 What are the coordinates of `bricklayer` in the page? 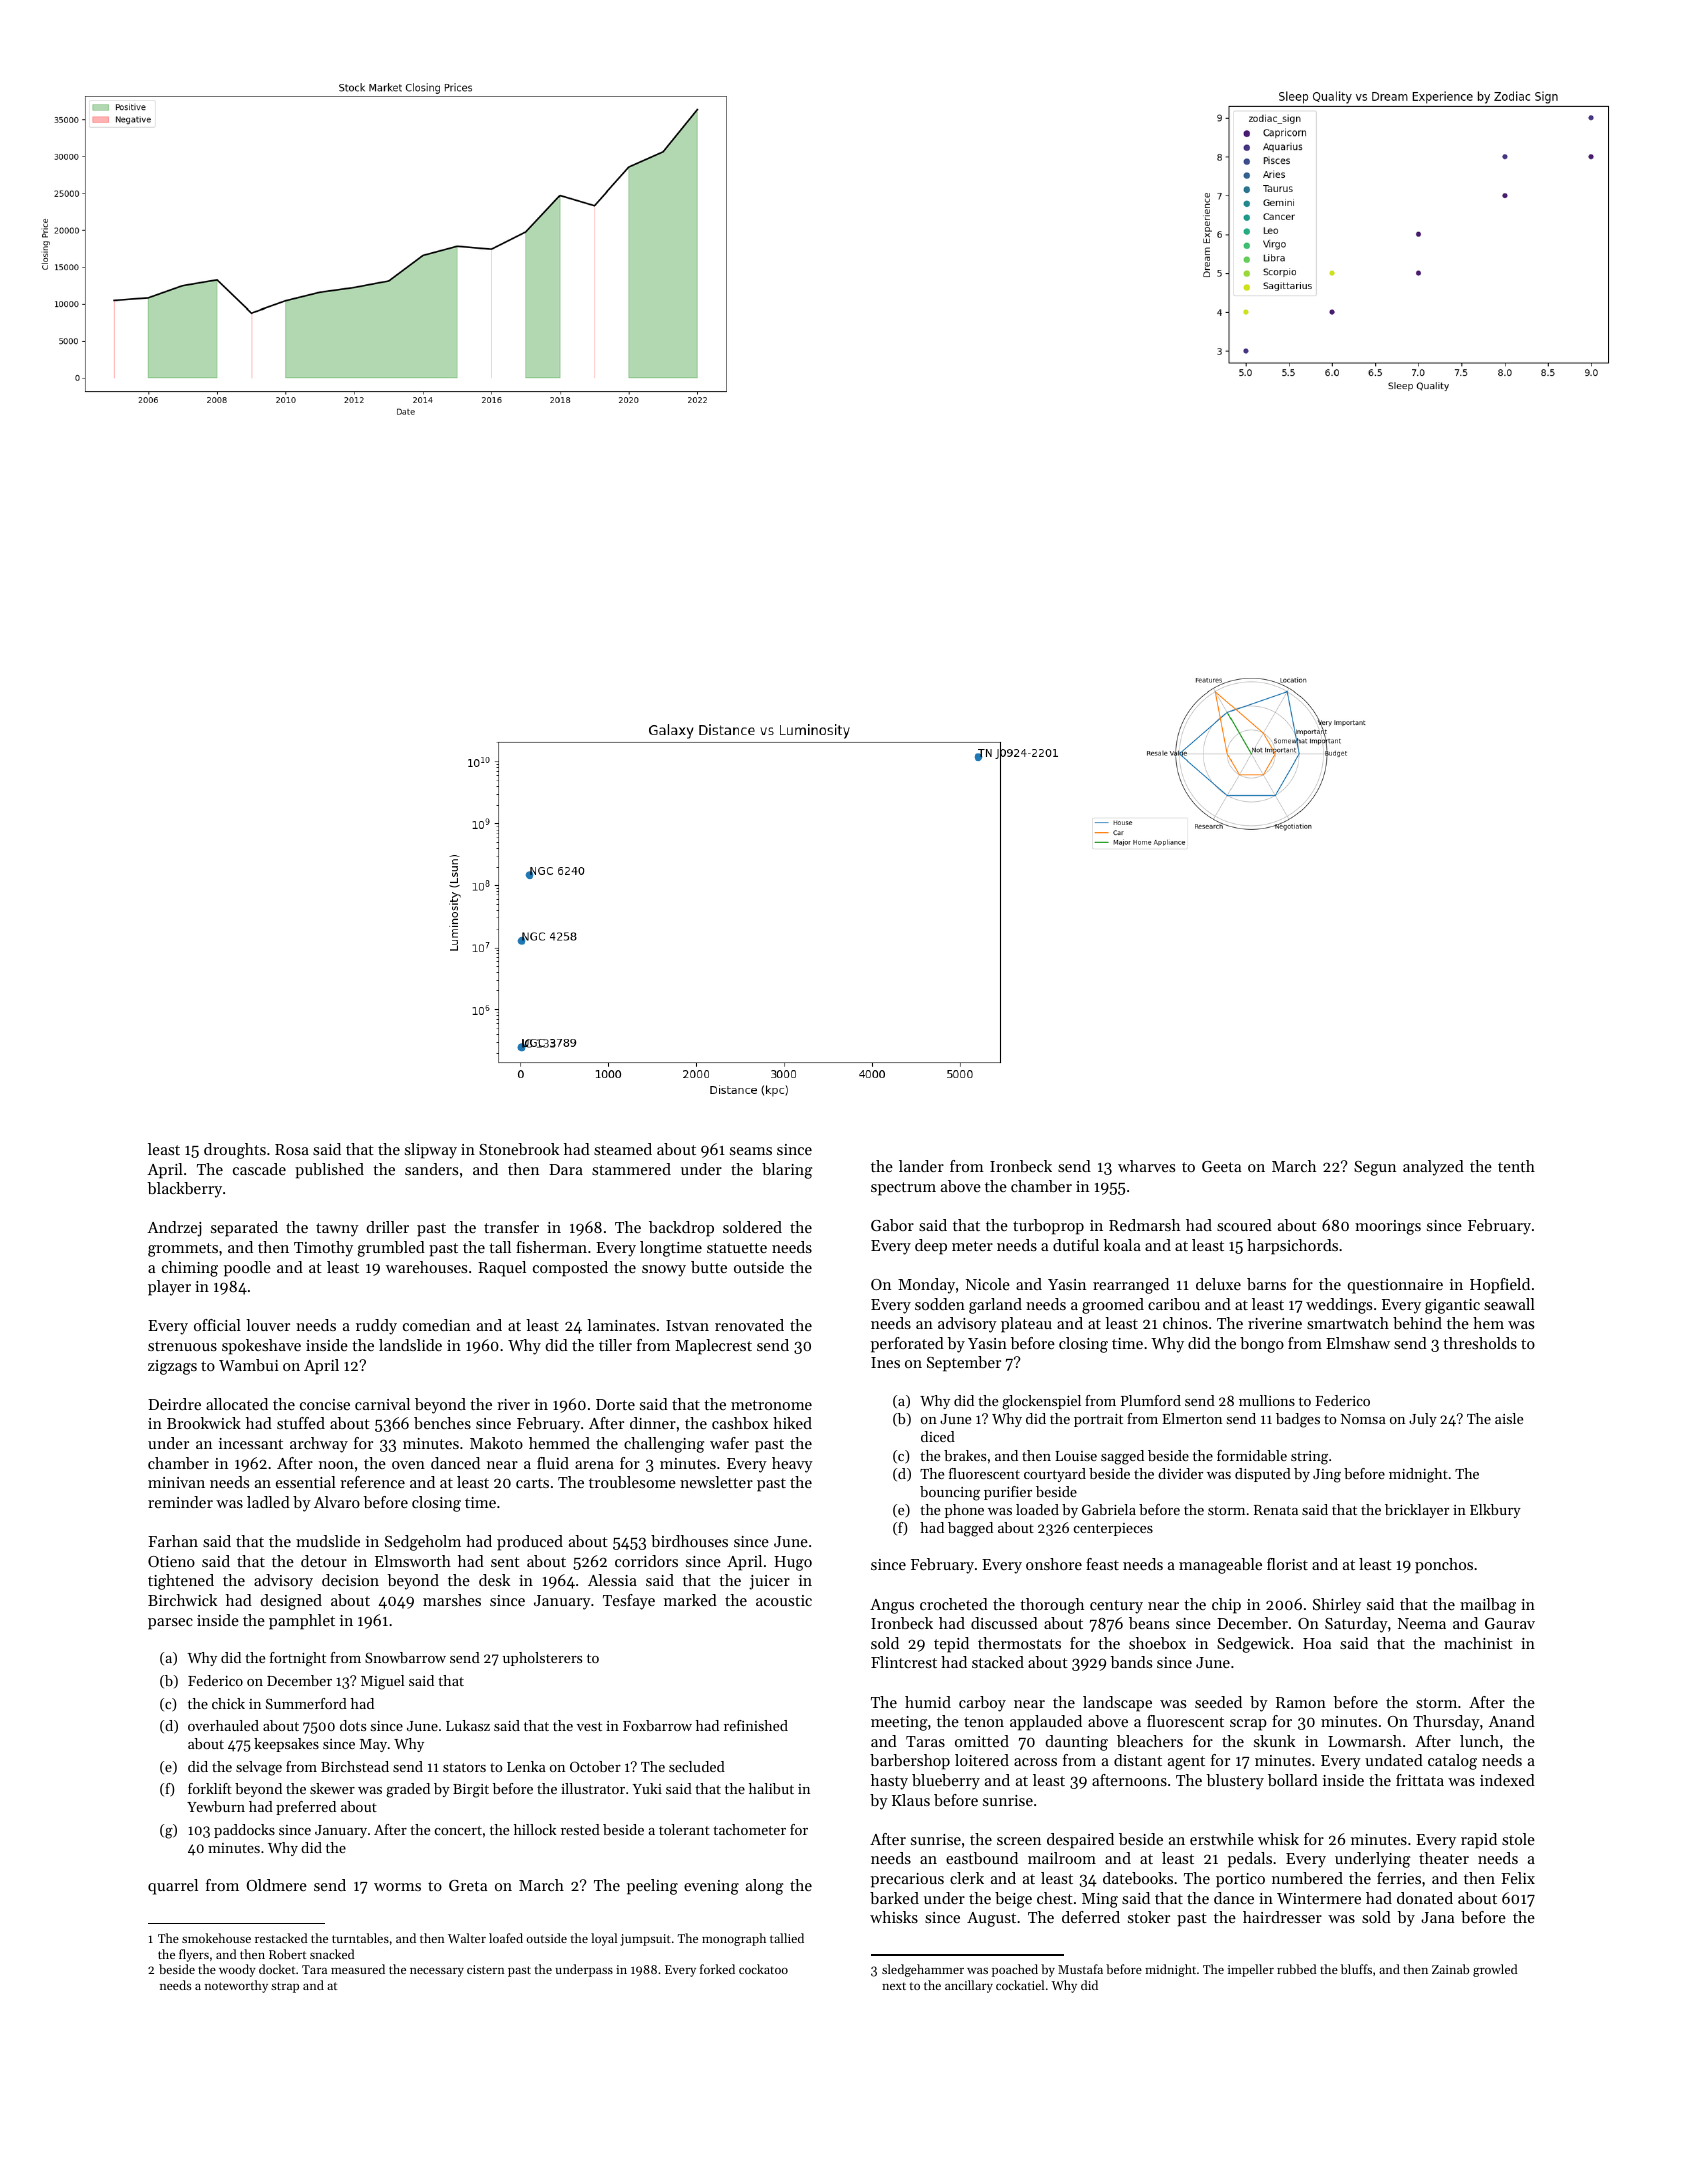 It's located at (1417, 1511).
